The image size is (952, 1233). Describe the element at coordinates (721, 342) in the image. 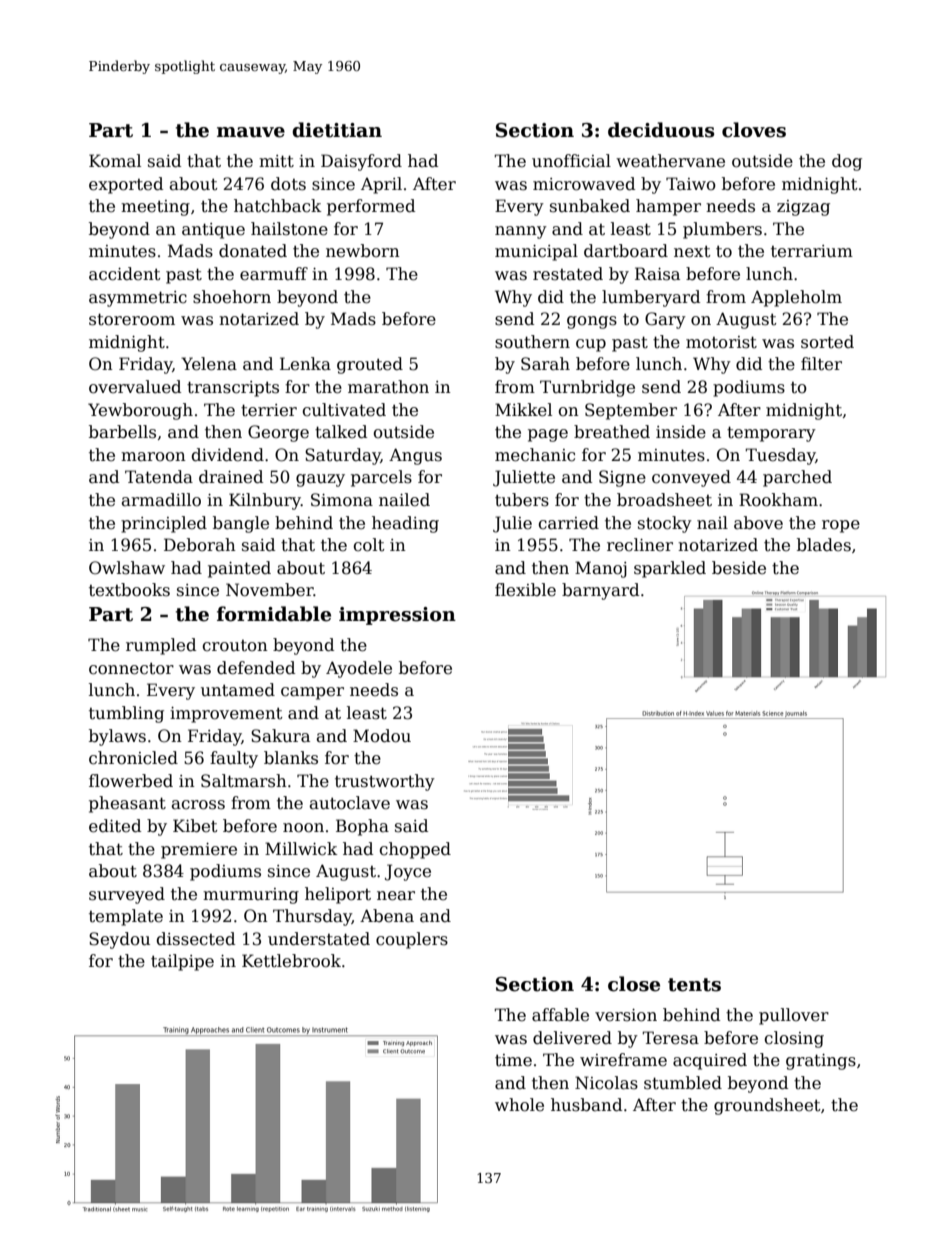

I see `motorist` at that location.
